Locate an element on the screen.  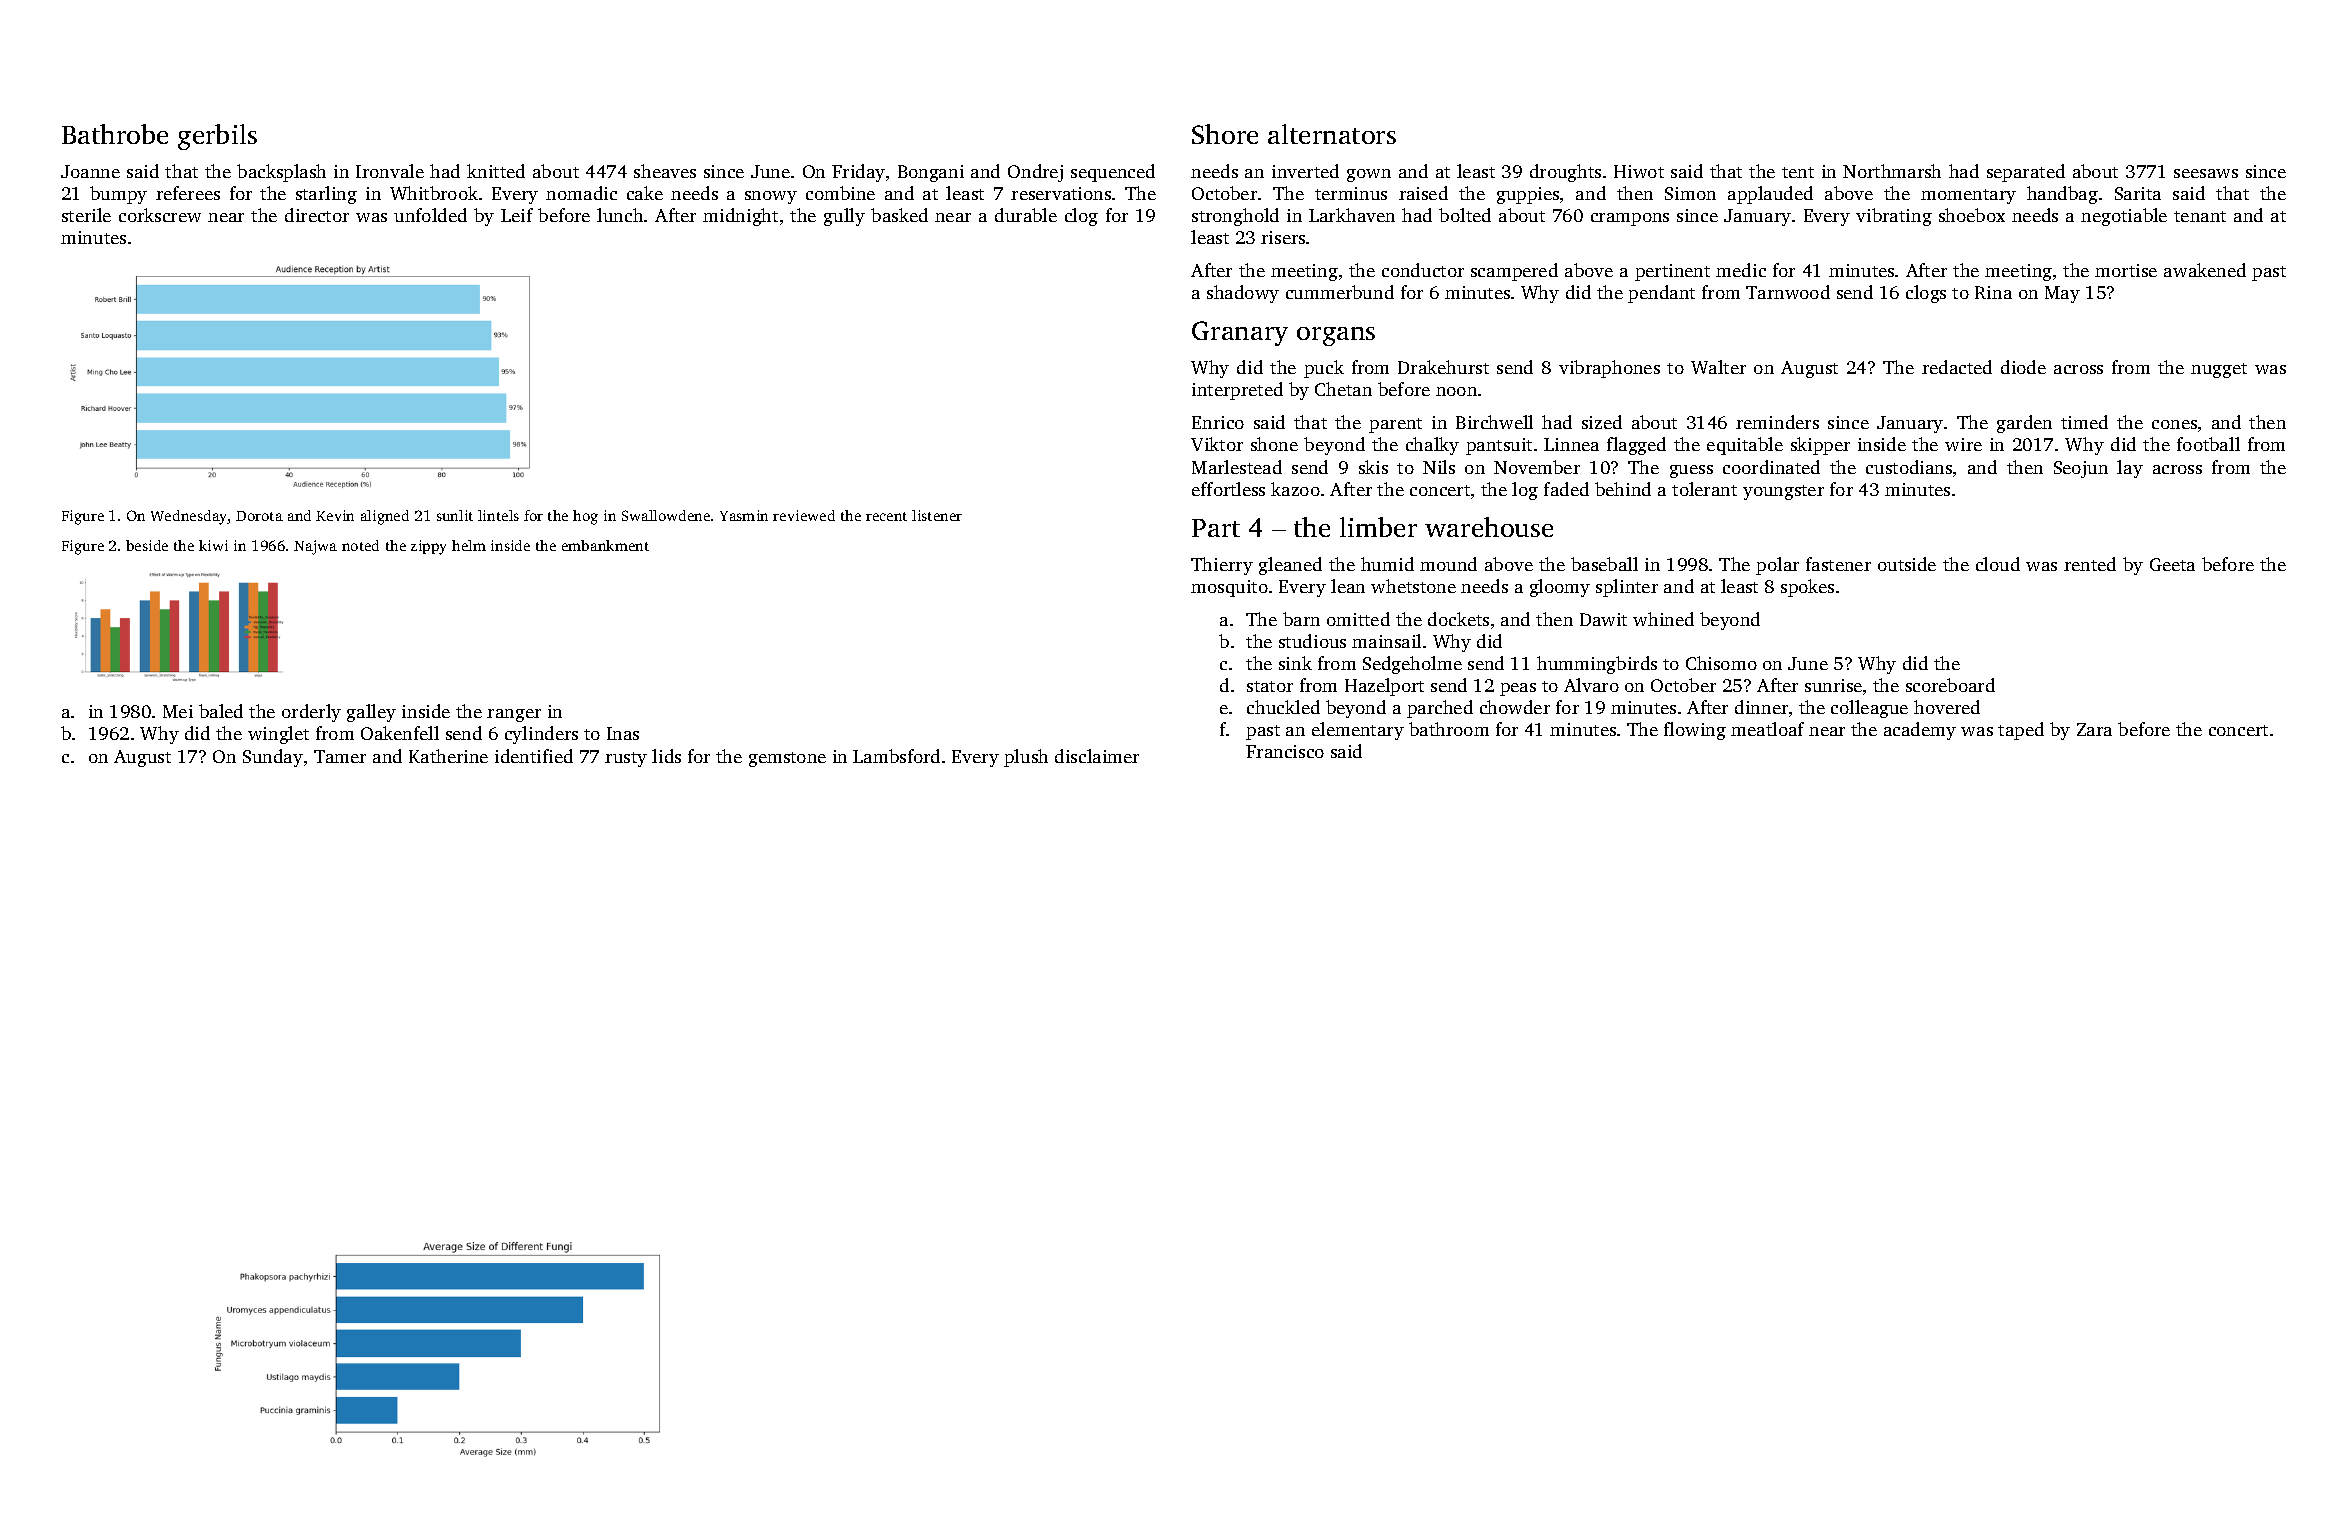
lintels is located at coordinates (498, 515).
